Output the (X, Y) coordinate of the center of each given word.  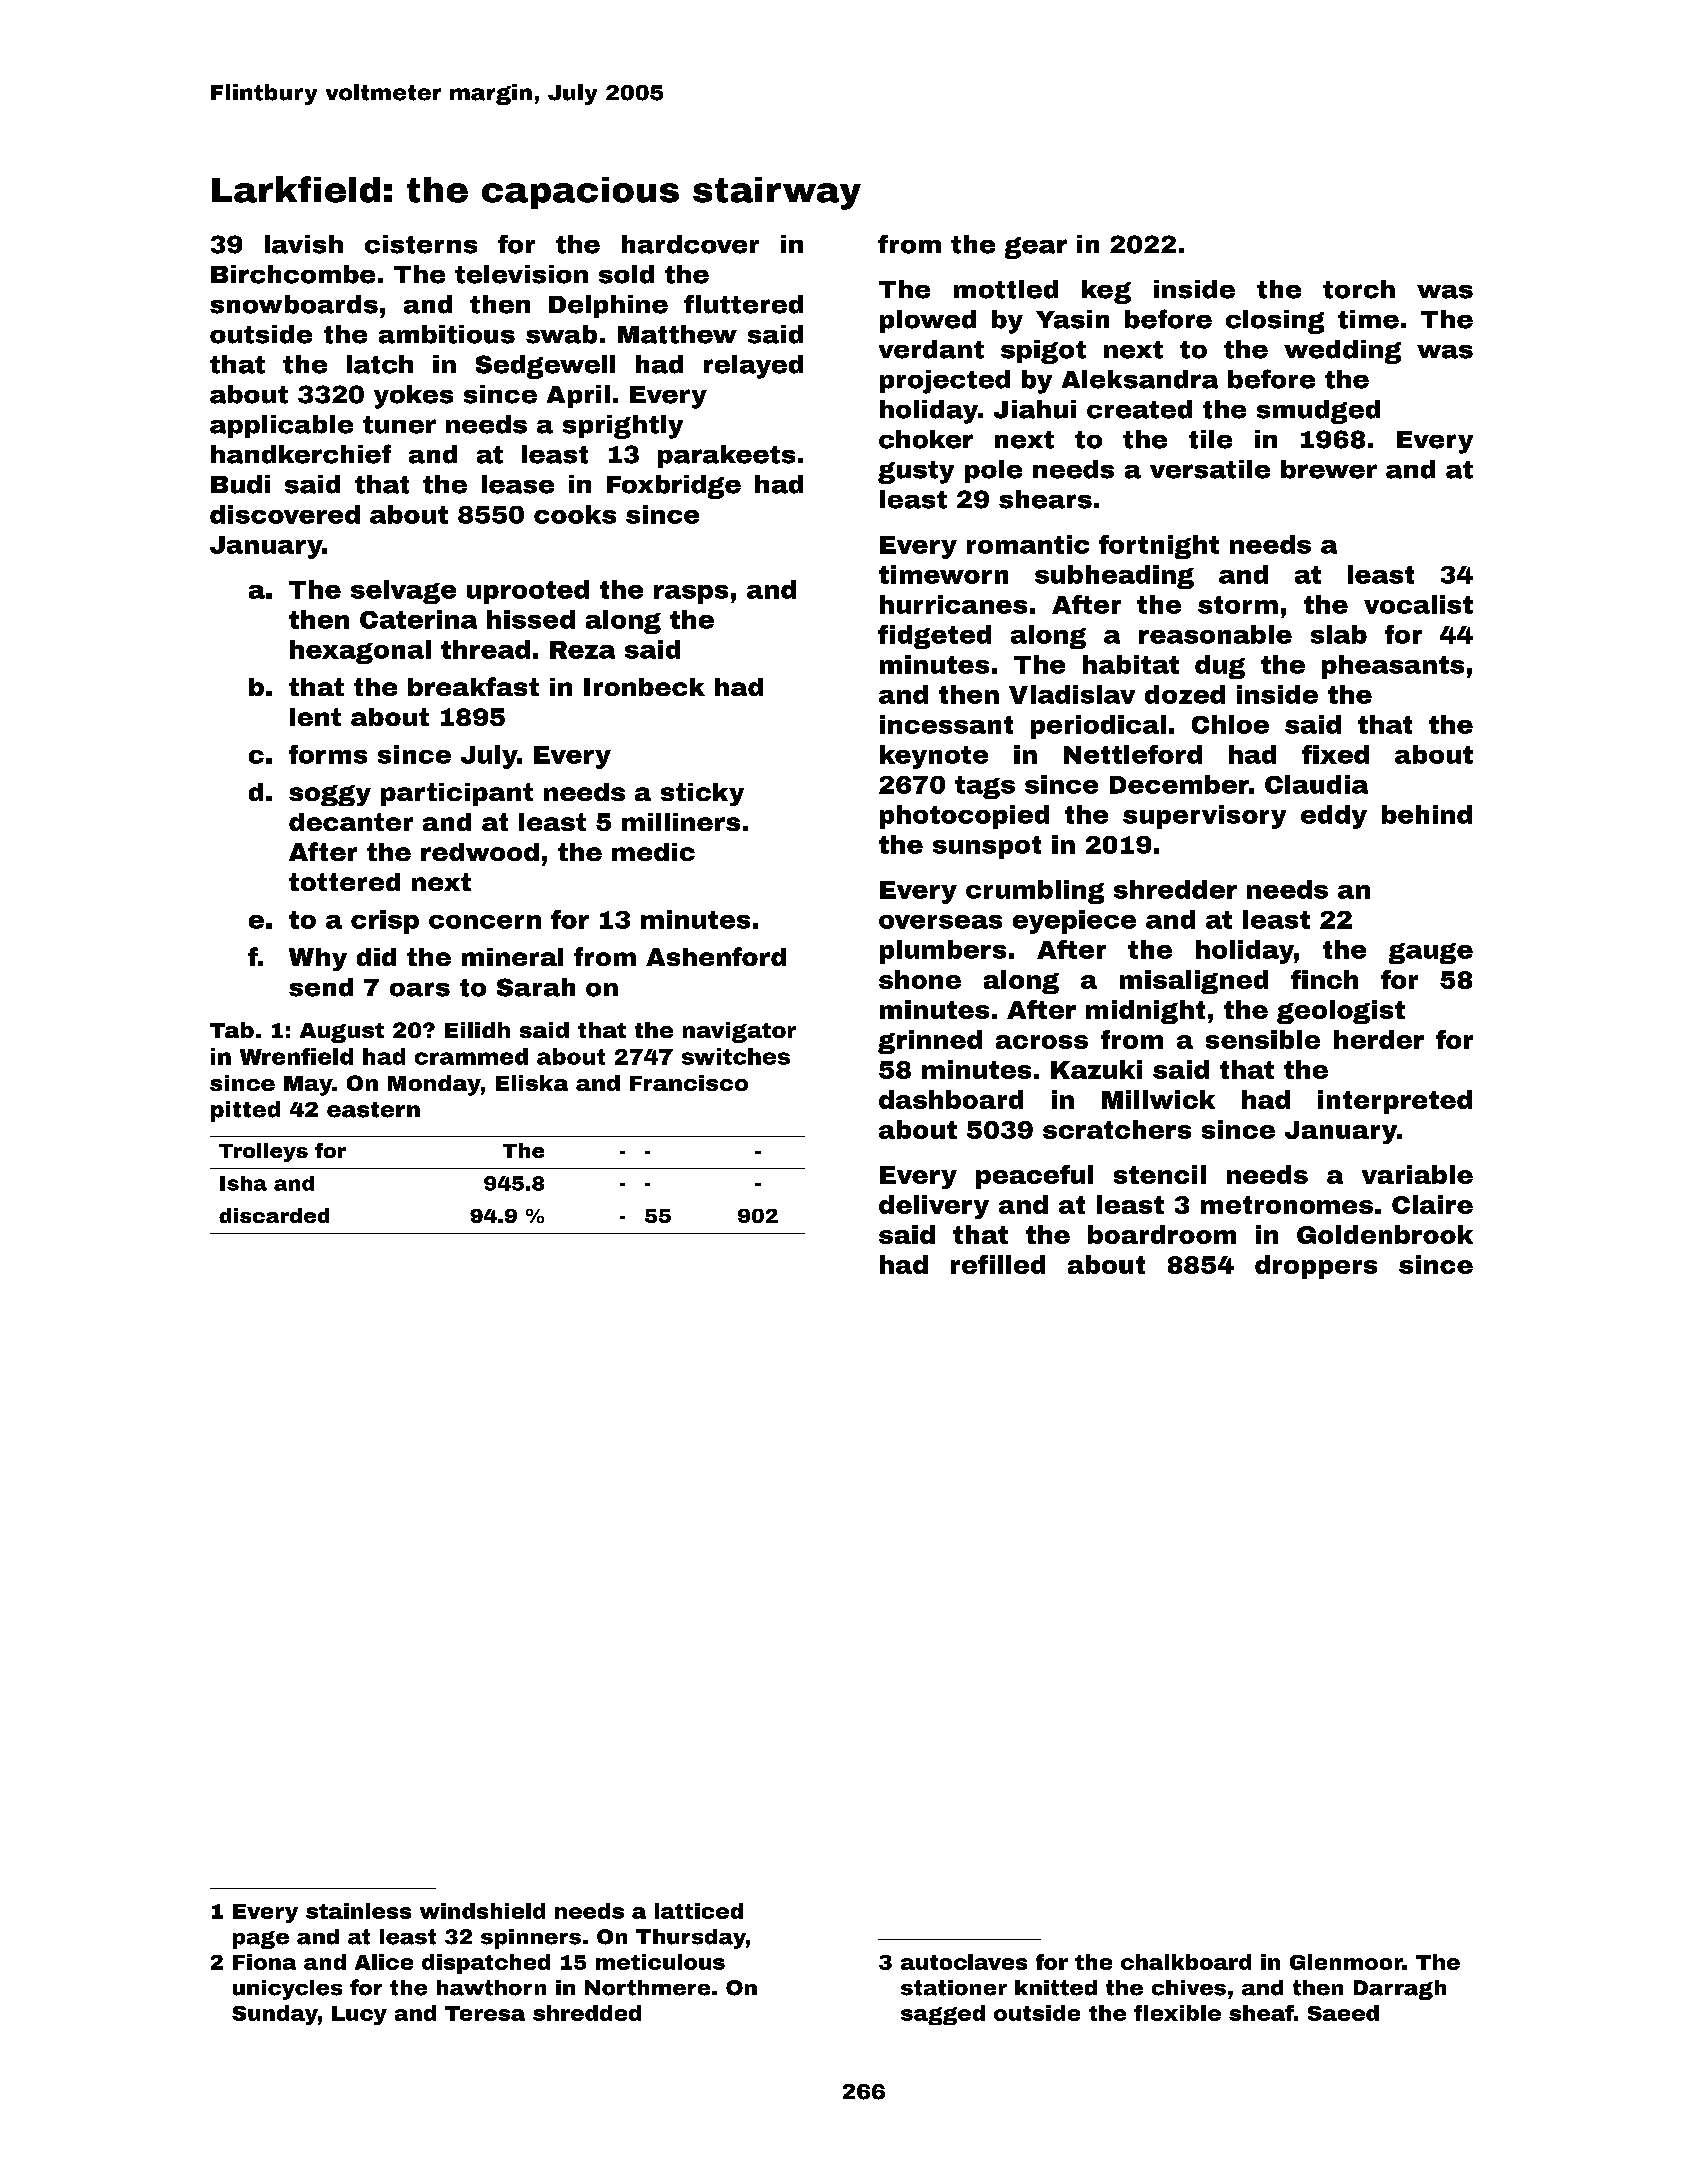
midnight (1145, 1012)
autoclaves (964, 1962)
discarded (274, 1215)
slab (1339, 634)
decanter (351, 822)
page (261, 1940)
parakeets (726, 456)
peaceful (1034, 1177)
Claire (1432, 1204)
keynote (934, 757)
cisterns (421, 244)
